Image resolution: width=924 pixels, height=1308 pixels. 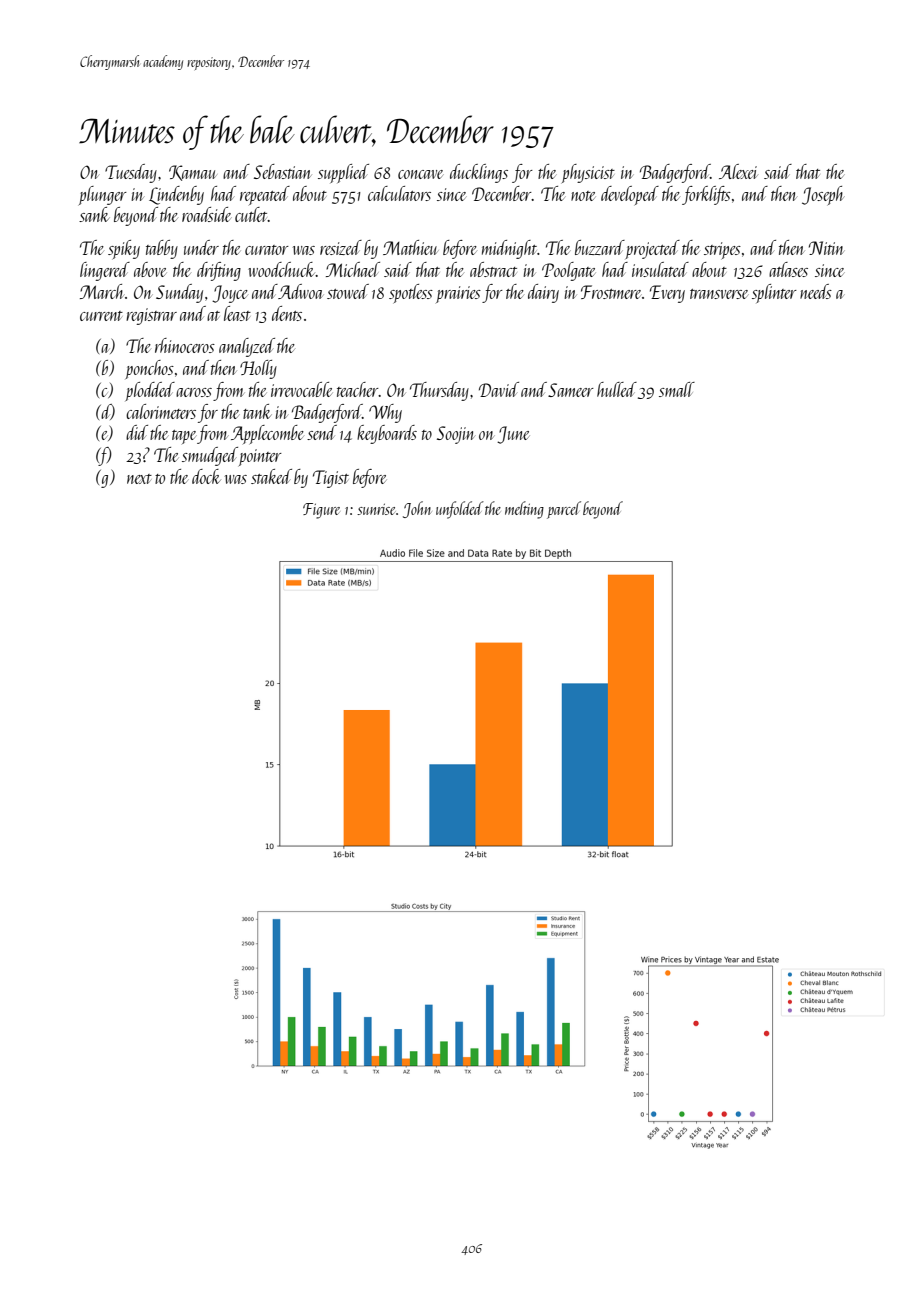 What do you see at coordinates (343, 173) in the screenshot?
I see `supplied` at bounding box center [343, 173].
